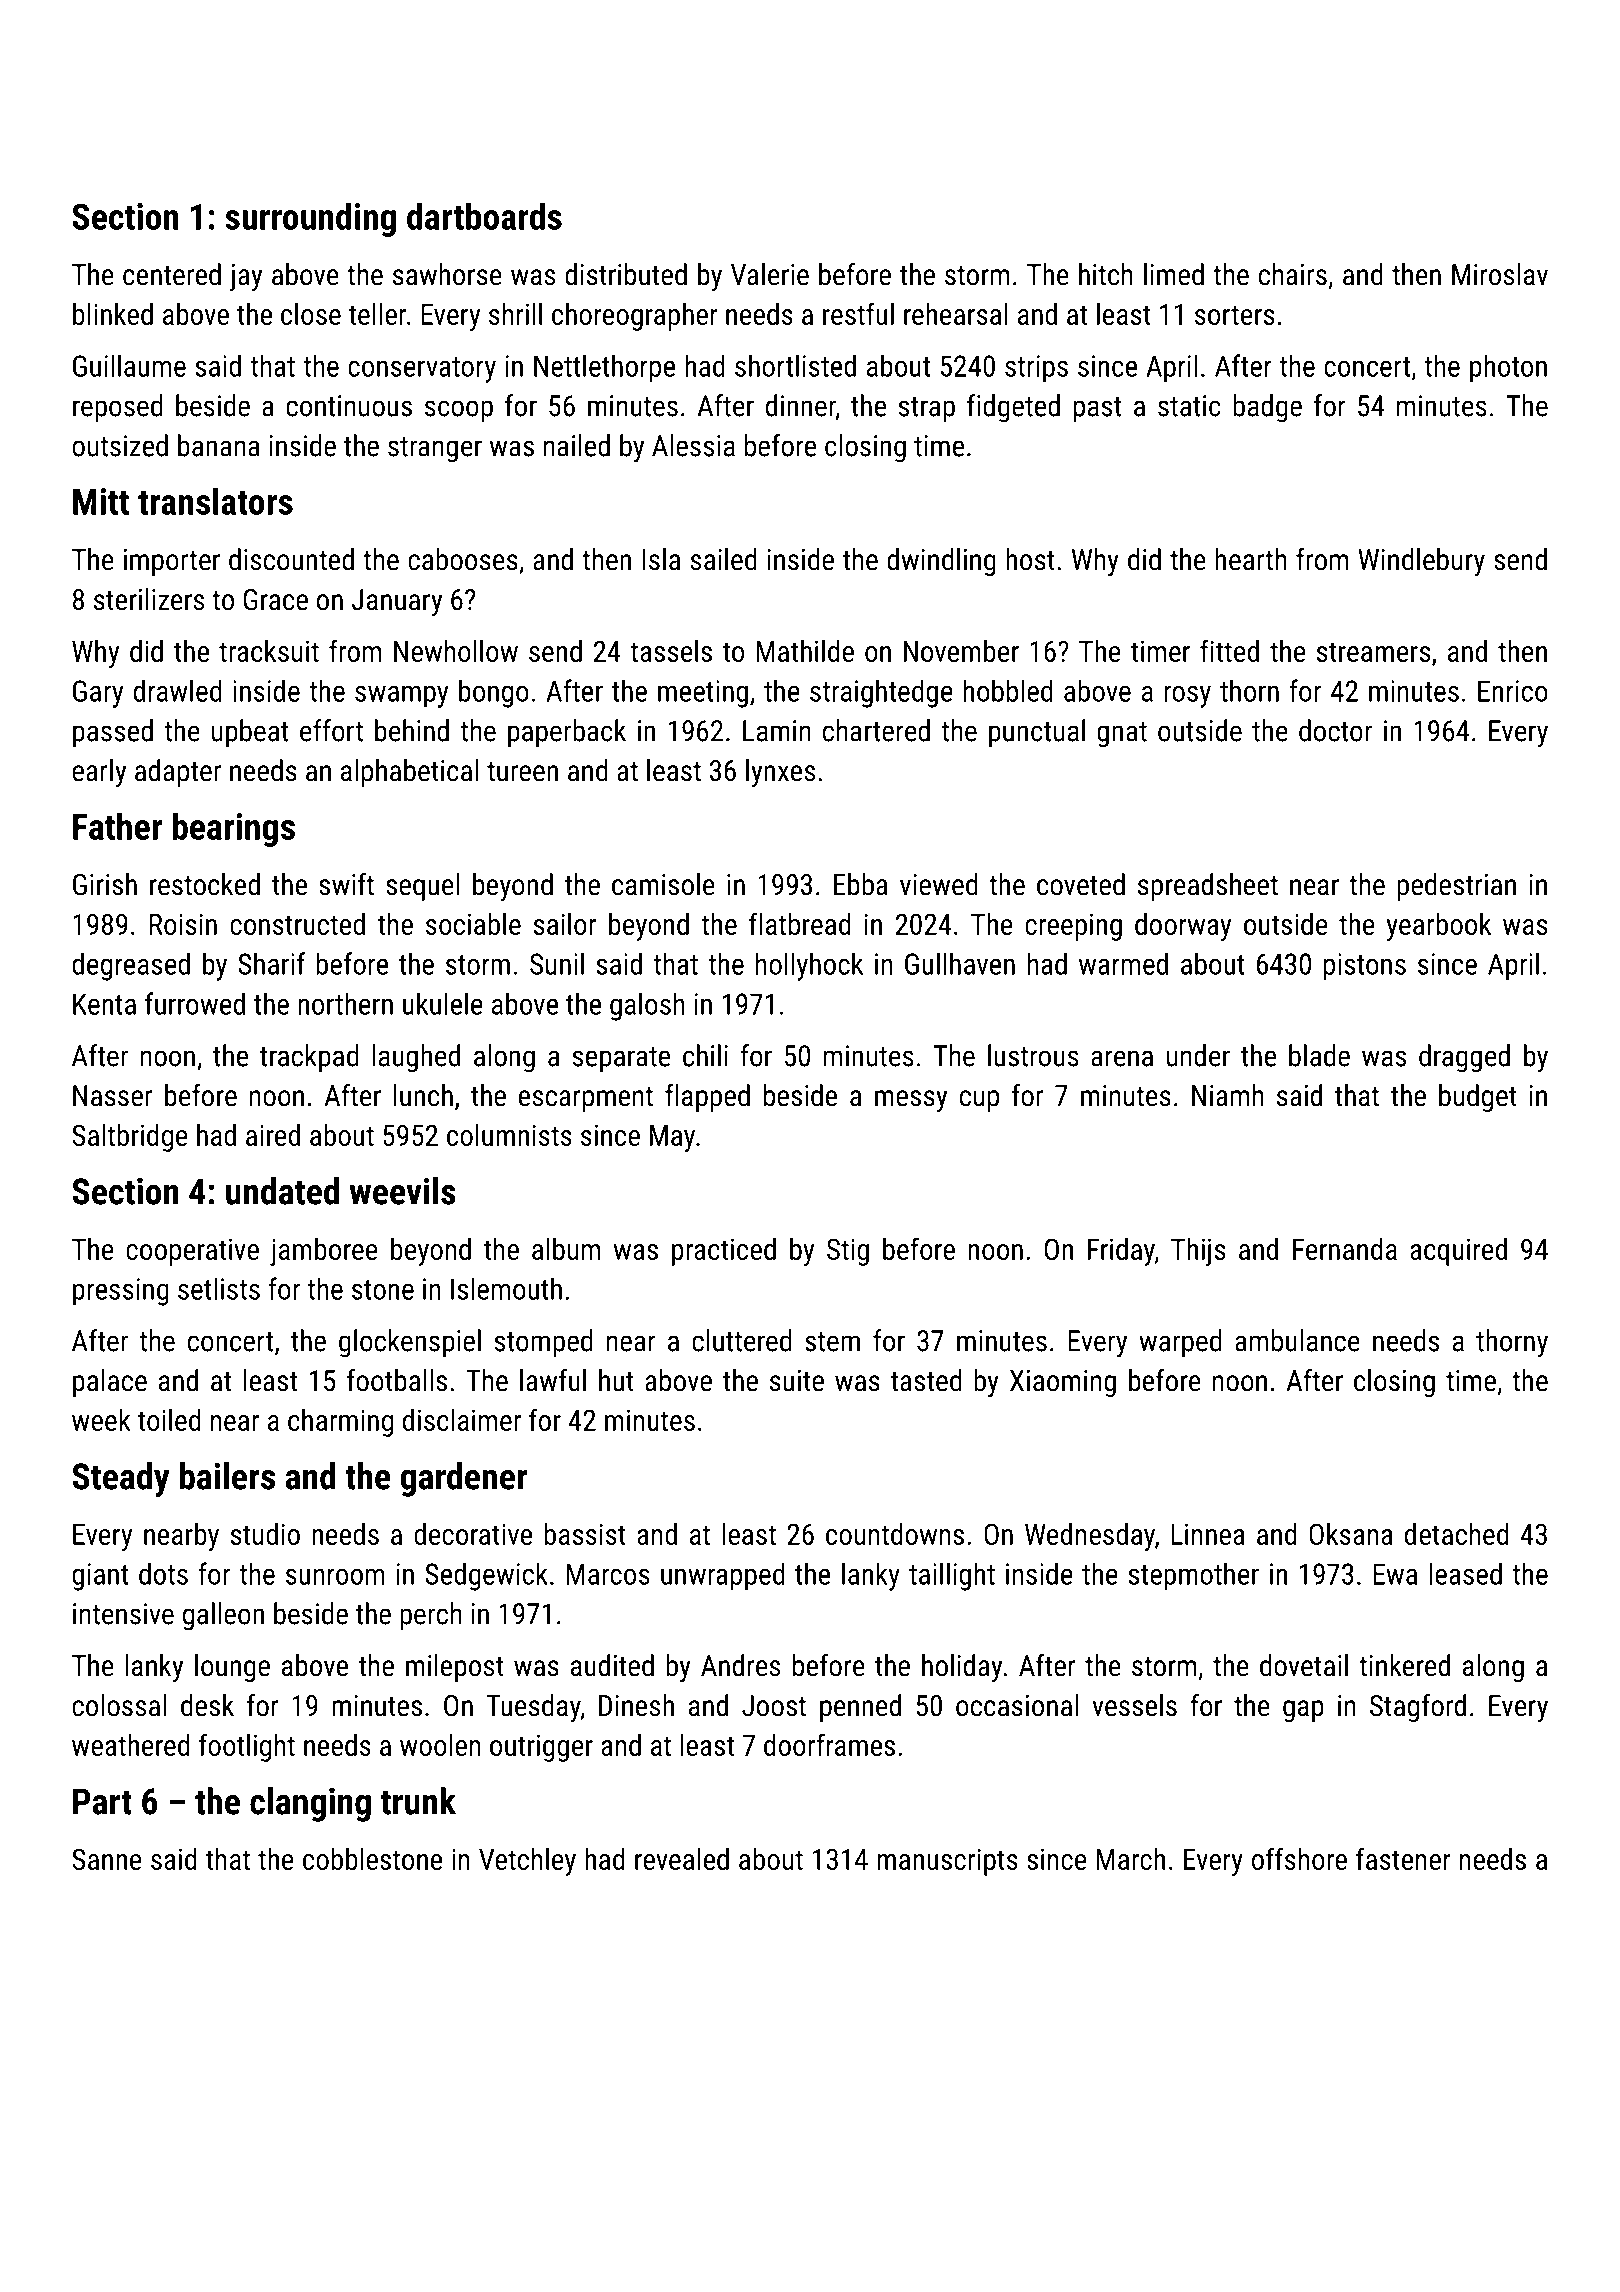 The height and width of the image is (2292, 1620). Describe the element at coordinates (770, 274) in the image. I see `Valerie` at that location.
